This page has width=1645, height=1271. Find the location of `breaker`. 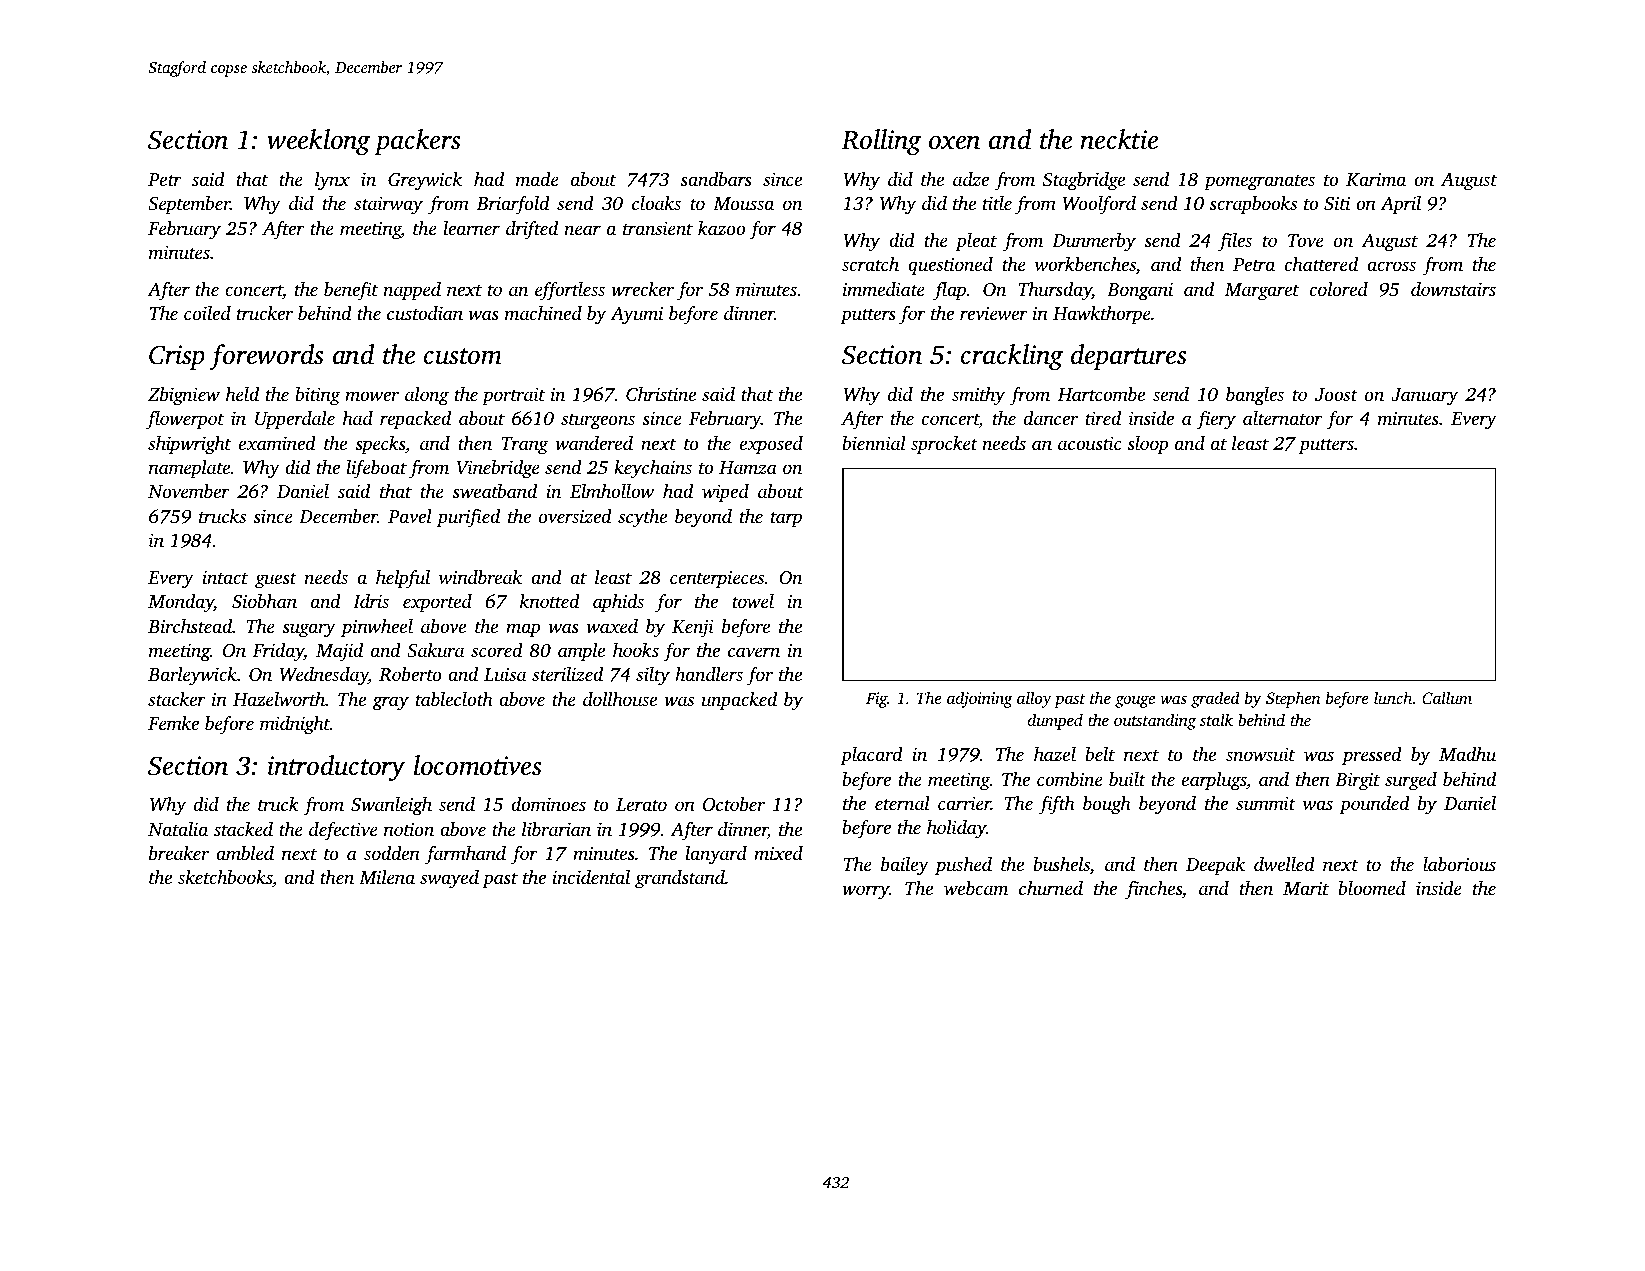

breaker is located at coordinates (179, 853).
